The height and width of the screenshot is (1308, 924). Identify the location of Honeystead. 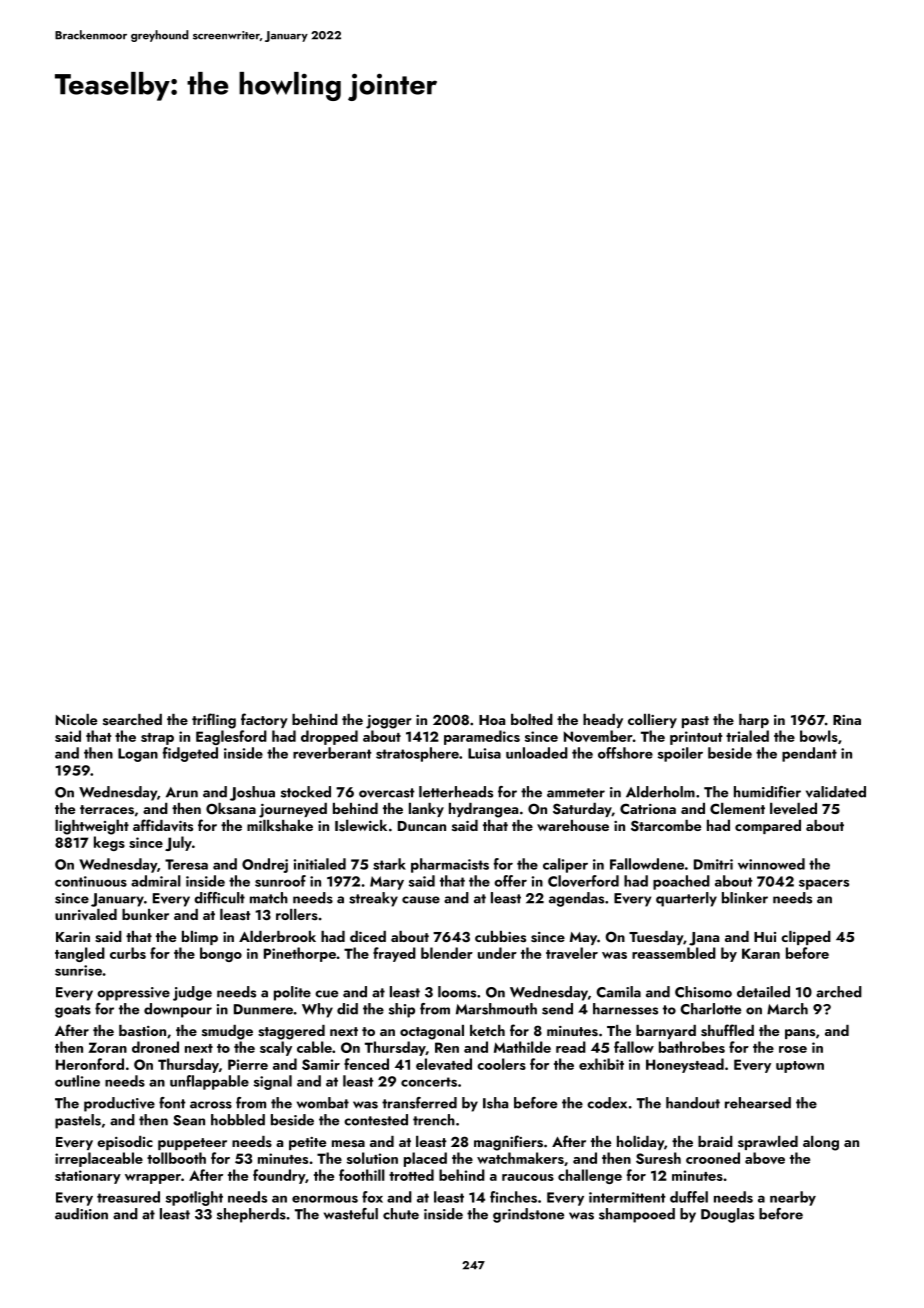
(685, 1065).
